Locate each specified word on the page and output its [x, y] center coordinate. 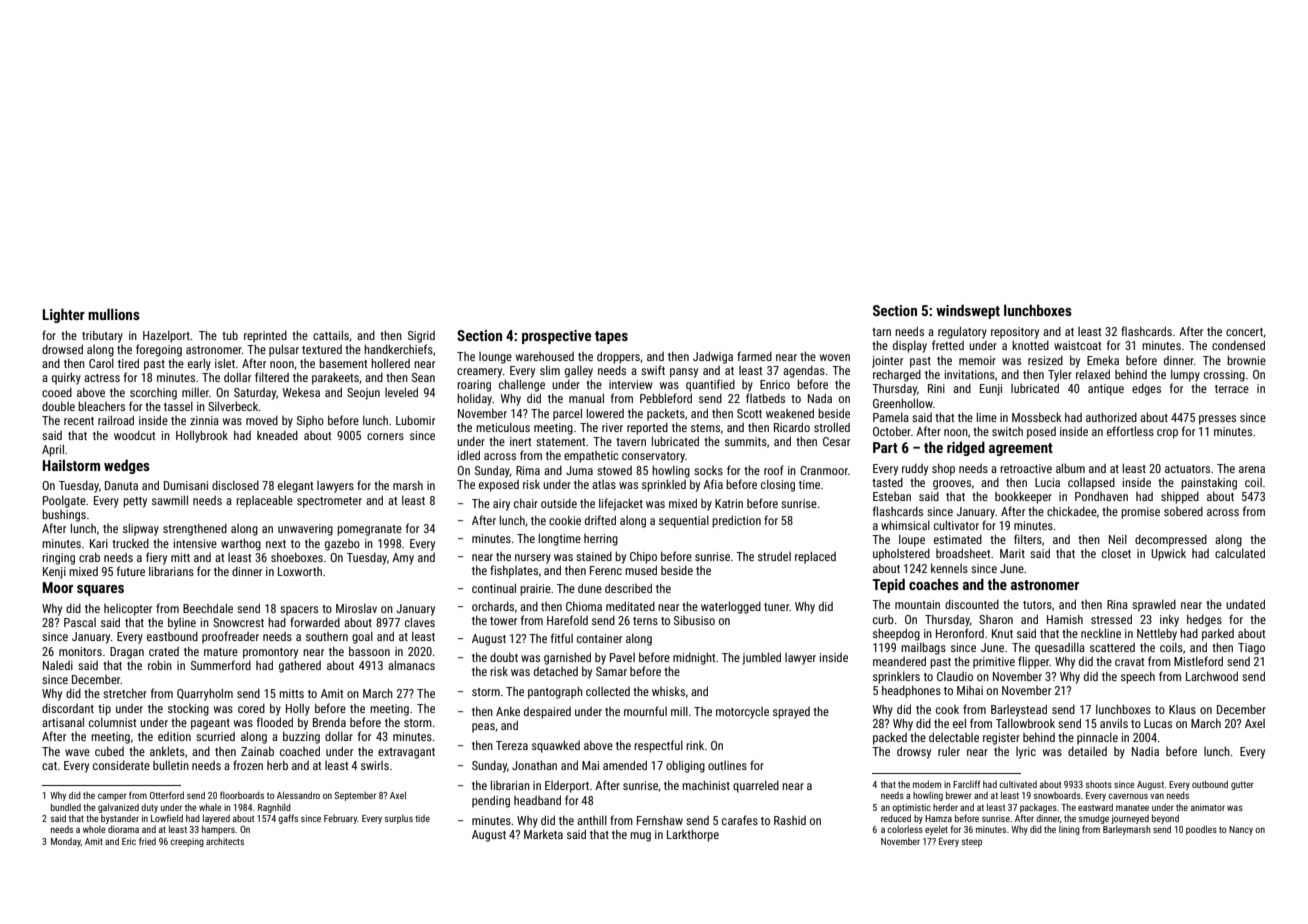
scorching [153, 394]
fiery [156, 558]
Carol [101, 363]
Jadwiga [713, 357]
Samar [611, 671]
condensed [1238, 345]
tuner [776, 607]
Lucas [1158, 723]
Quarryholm [205, 694]
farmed [754, 356]
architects [225, 841]
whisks [668, 691]
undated [1245, 604]
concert [1244, 332]
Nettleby [1157, 634]
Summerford [221, 665]
